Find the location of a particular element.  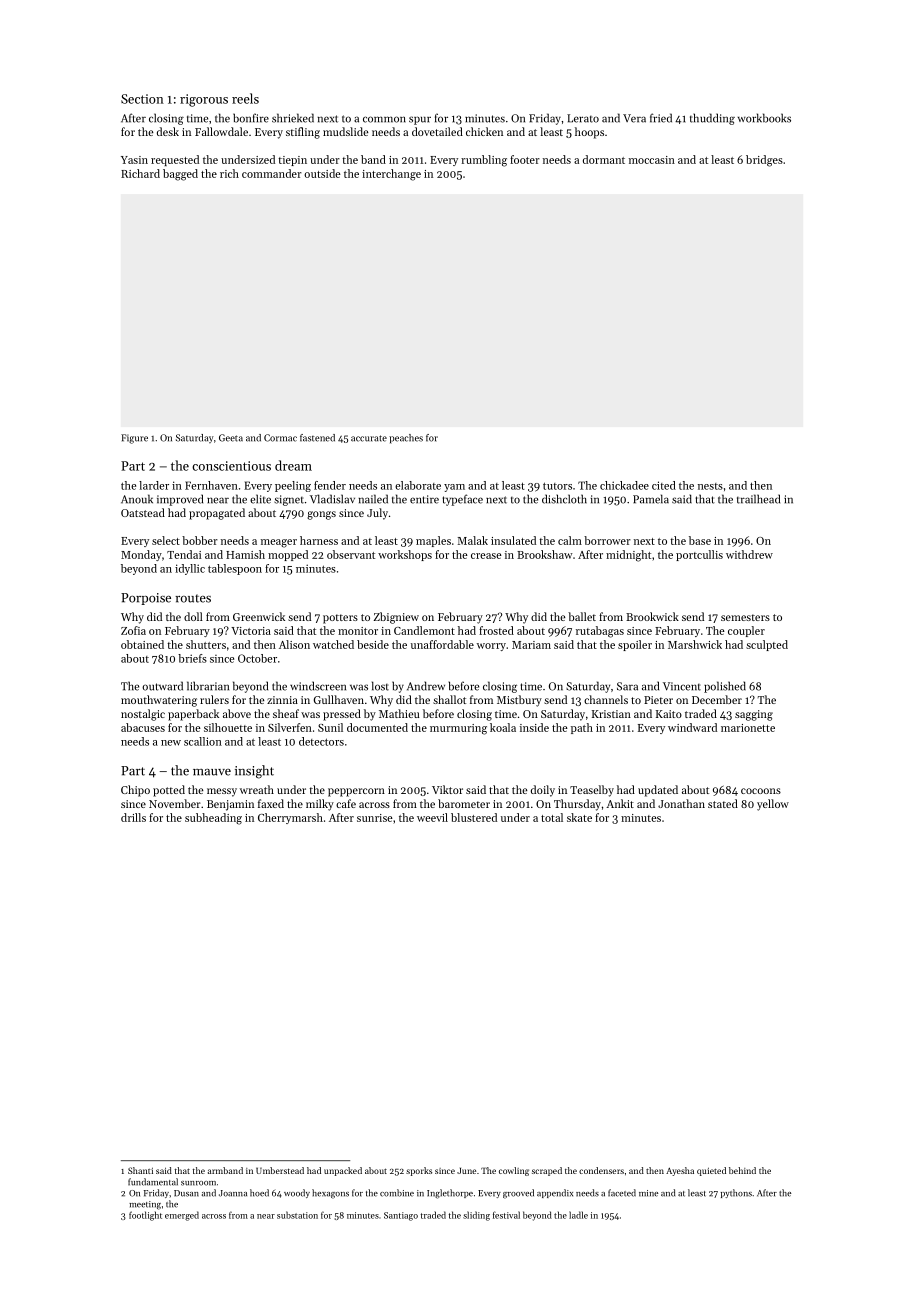

rumbling is located at coordinates (484, 161).
